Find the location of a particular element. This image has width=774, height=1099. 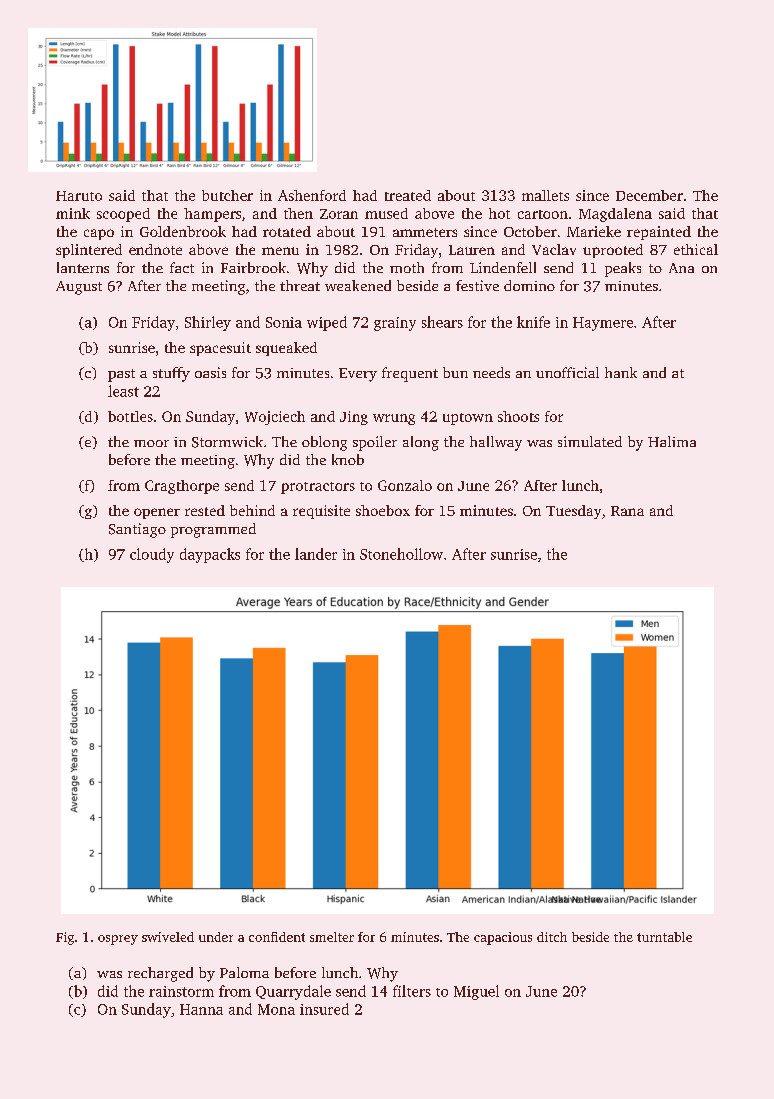

insured is located at coordinates (324, 1009).
